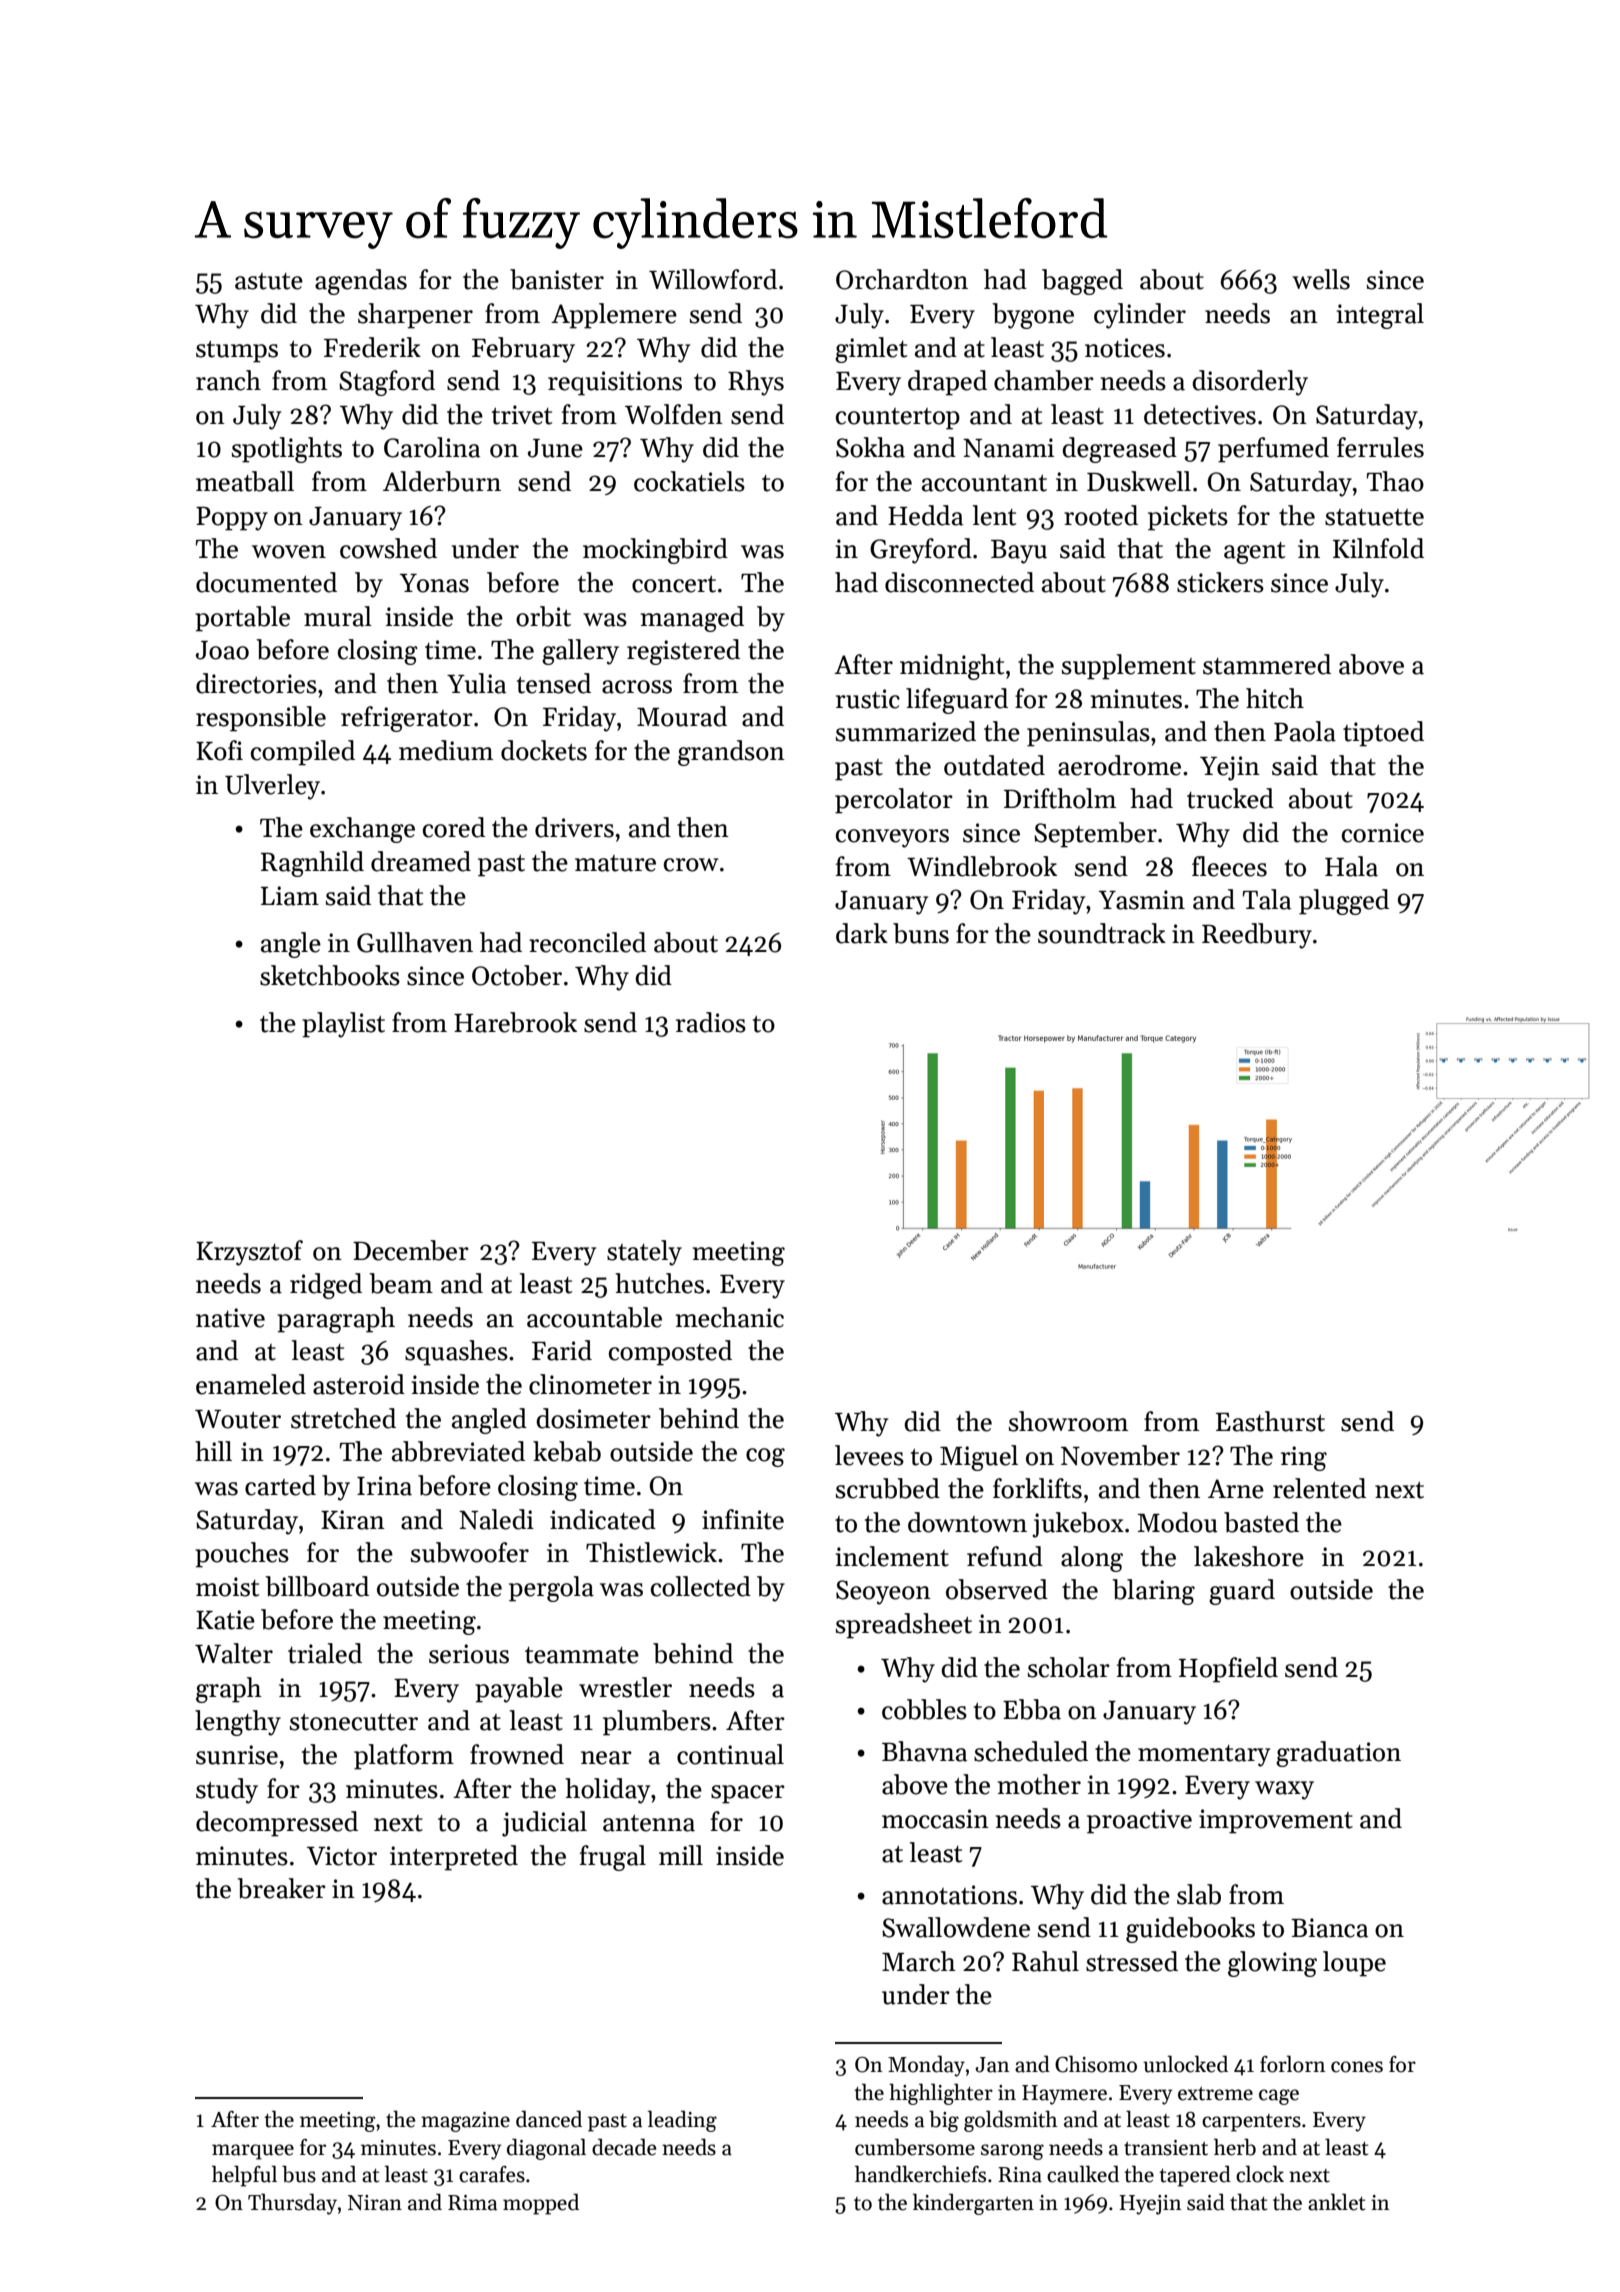 The height and width of the screenshot is (2292, 1620). Describe the element at coordinates (1102, 933) in the screenshot. I see `soundtrack` at that location.
